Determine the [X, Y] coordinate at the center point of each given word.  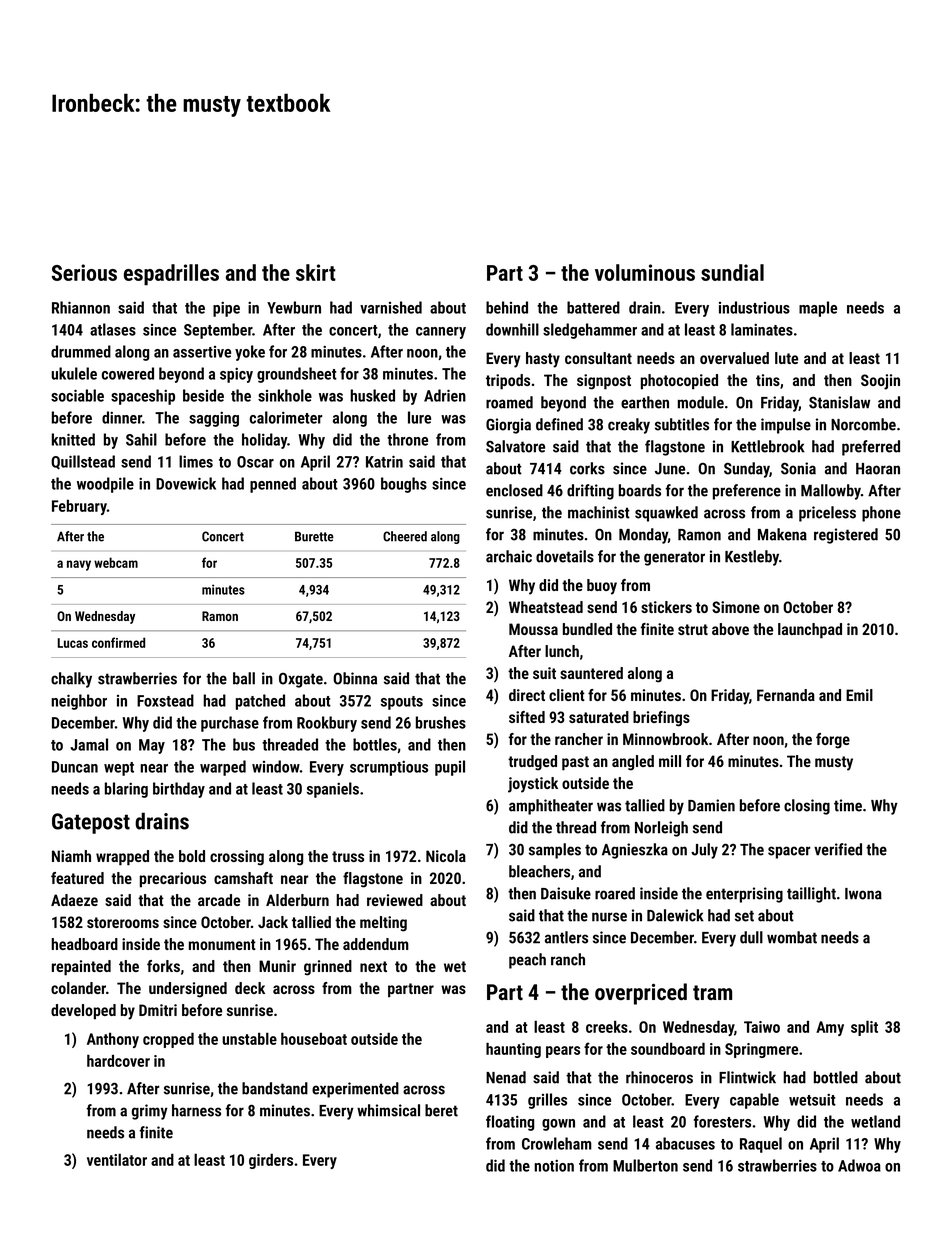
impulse [786, 426]
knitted [73, 439]
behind [507, 307]
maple [818, 309]
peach [527, 961]
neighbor [79, 702]
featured [77, 878]
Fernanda [786, 695]
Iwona [863, 894]
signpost [604, 382]
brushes [441, 722]
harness [196, 1110]
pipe [226, 309]
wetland [875, 1121]
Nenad [506, 1077]
